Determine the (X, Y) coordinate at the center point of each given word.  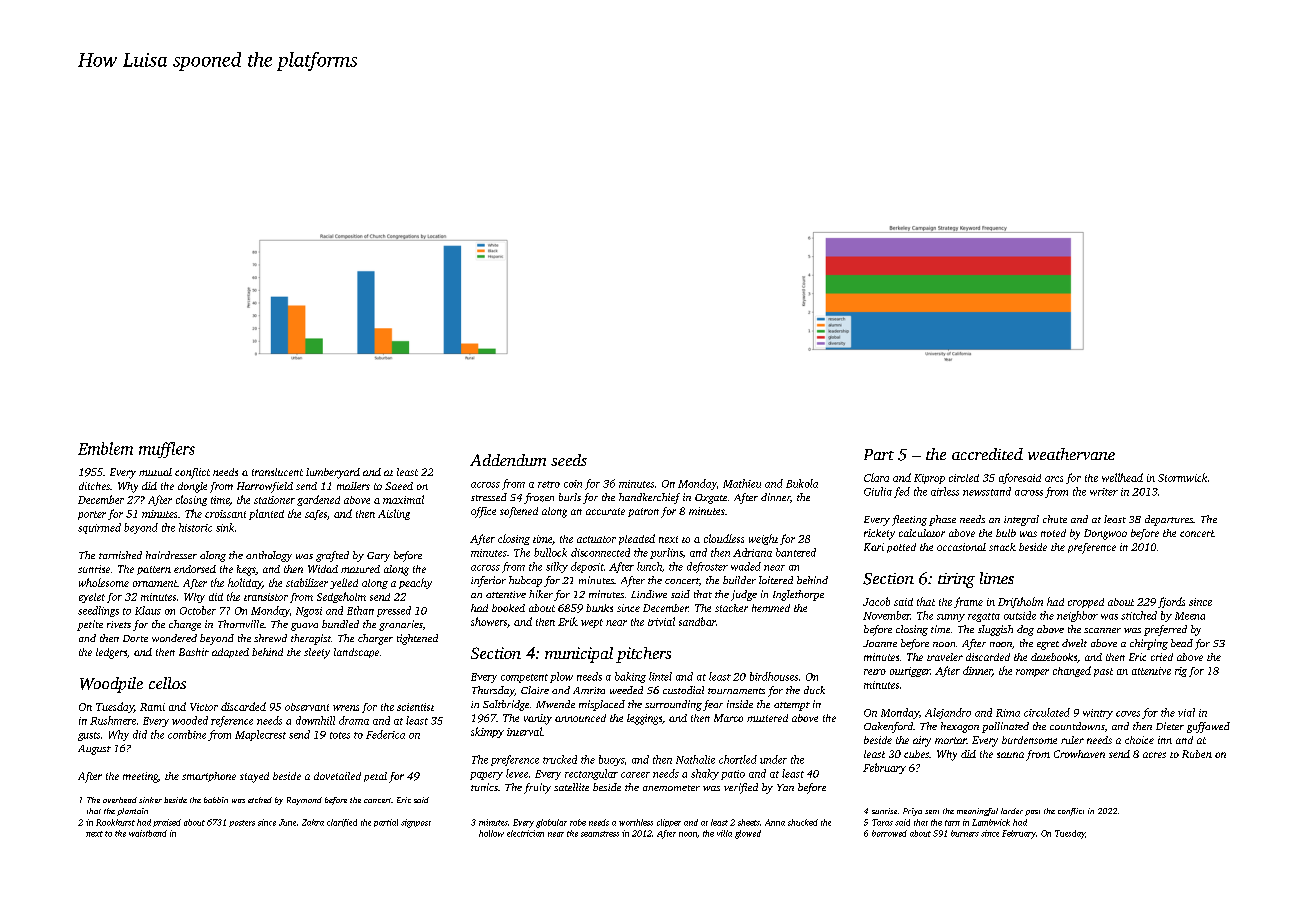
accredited (987, 454)
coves (1128, 714)
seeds (569, 460)
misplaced (602, 705)
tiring (956, 580)
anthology (269, 556)
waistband (148, 833)
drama (354, 720)
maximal (403, 499)
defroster (707, 567)
